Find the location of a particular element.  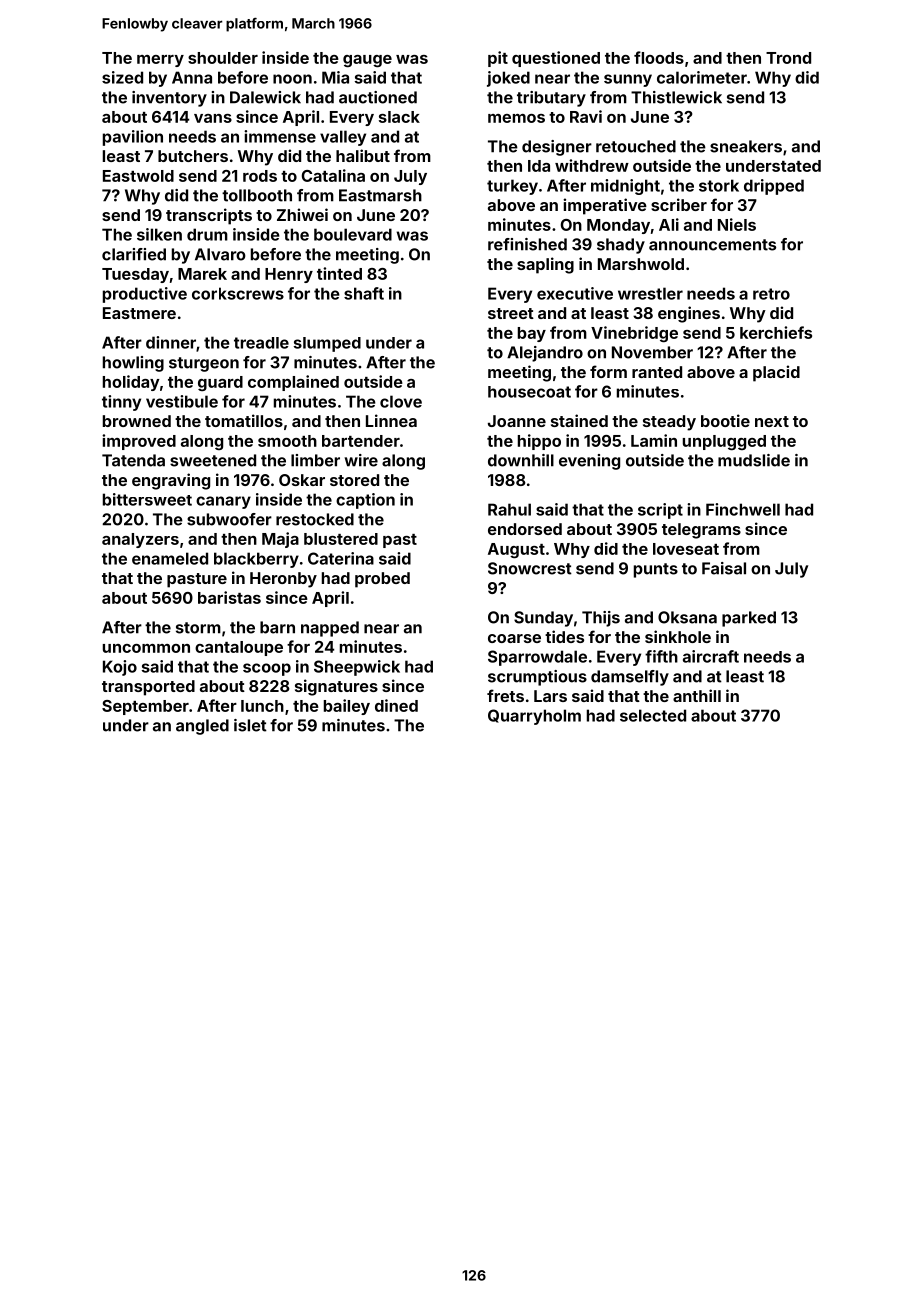

turkey is located at coordinates (512, 187).
